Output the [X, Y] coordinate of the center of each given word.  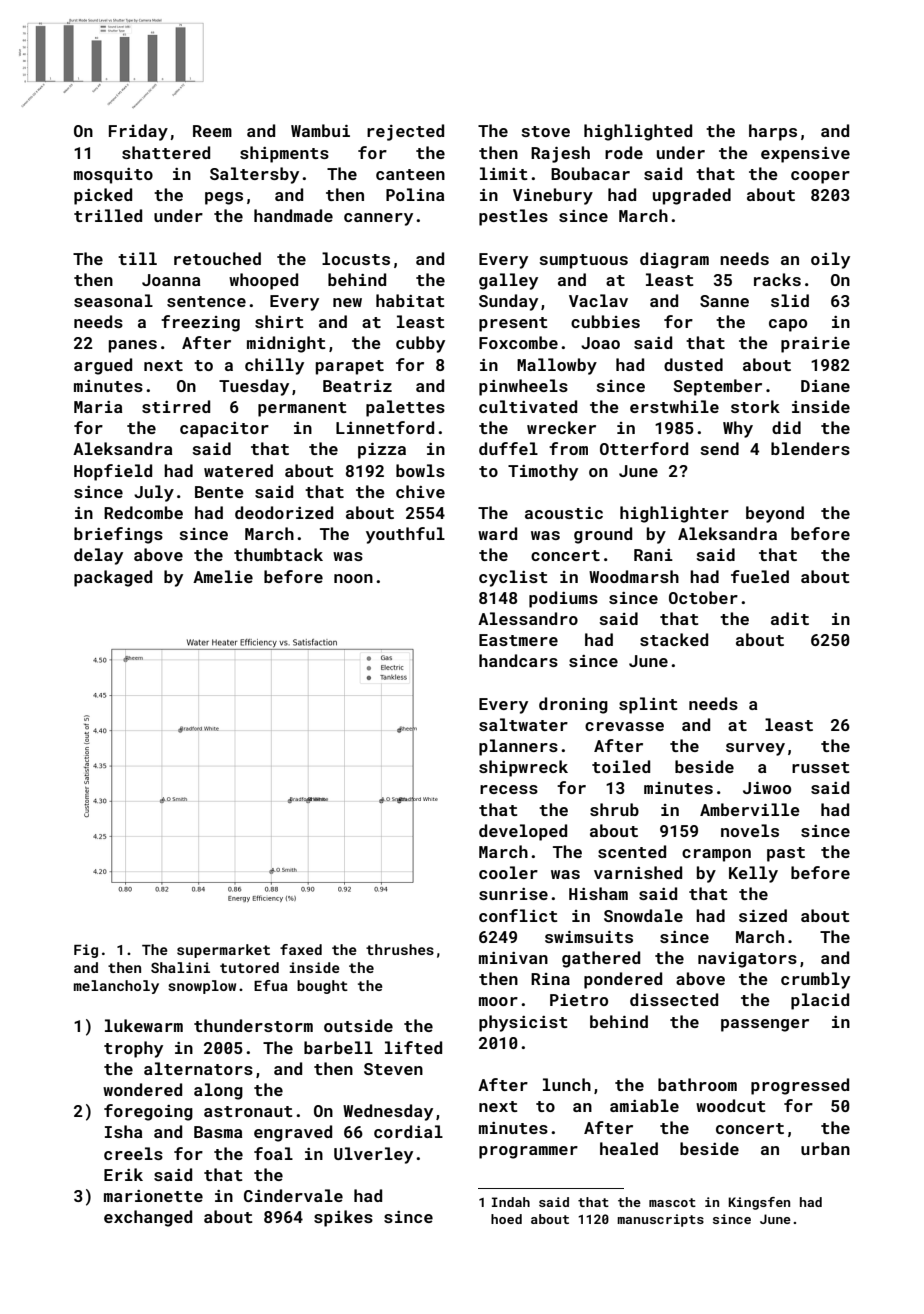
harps [773, 132]
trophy [133, 1049]
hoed [506, 1219]
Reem [212, 131]
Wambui [320, 130]
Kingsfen [759, 1203]
